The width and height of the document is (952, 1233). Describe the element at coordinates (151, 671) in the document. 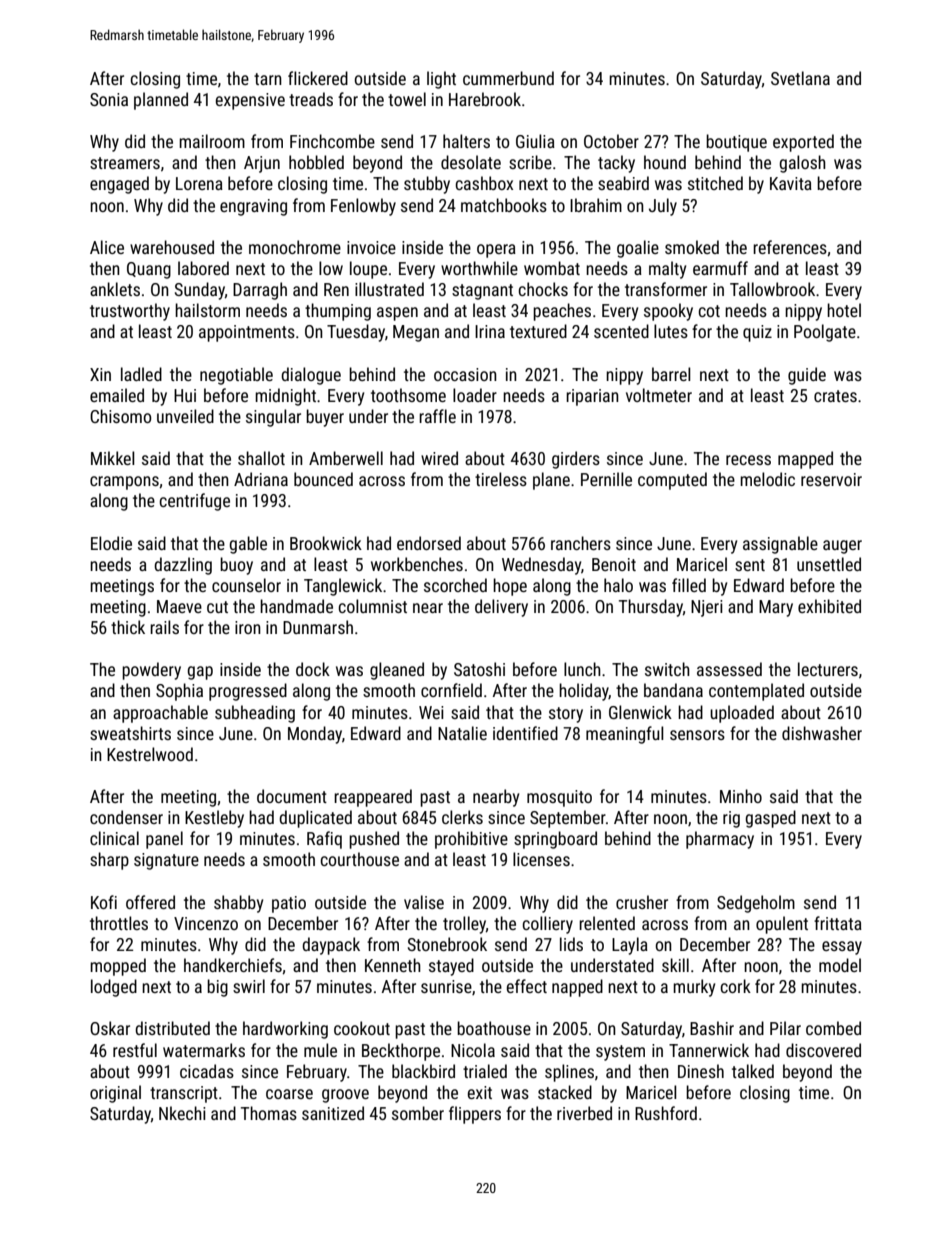

I see `powdery` at that location.
